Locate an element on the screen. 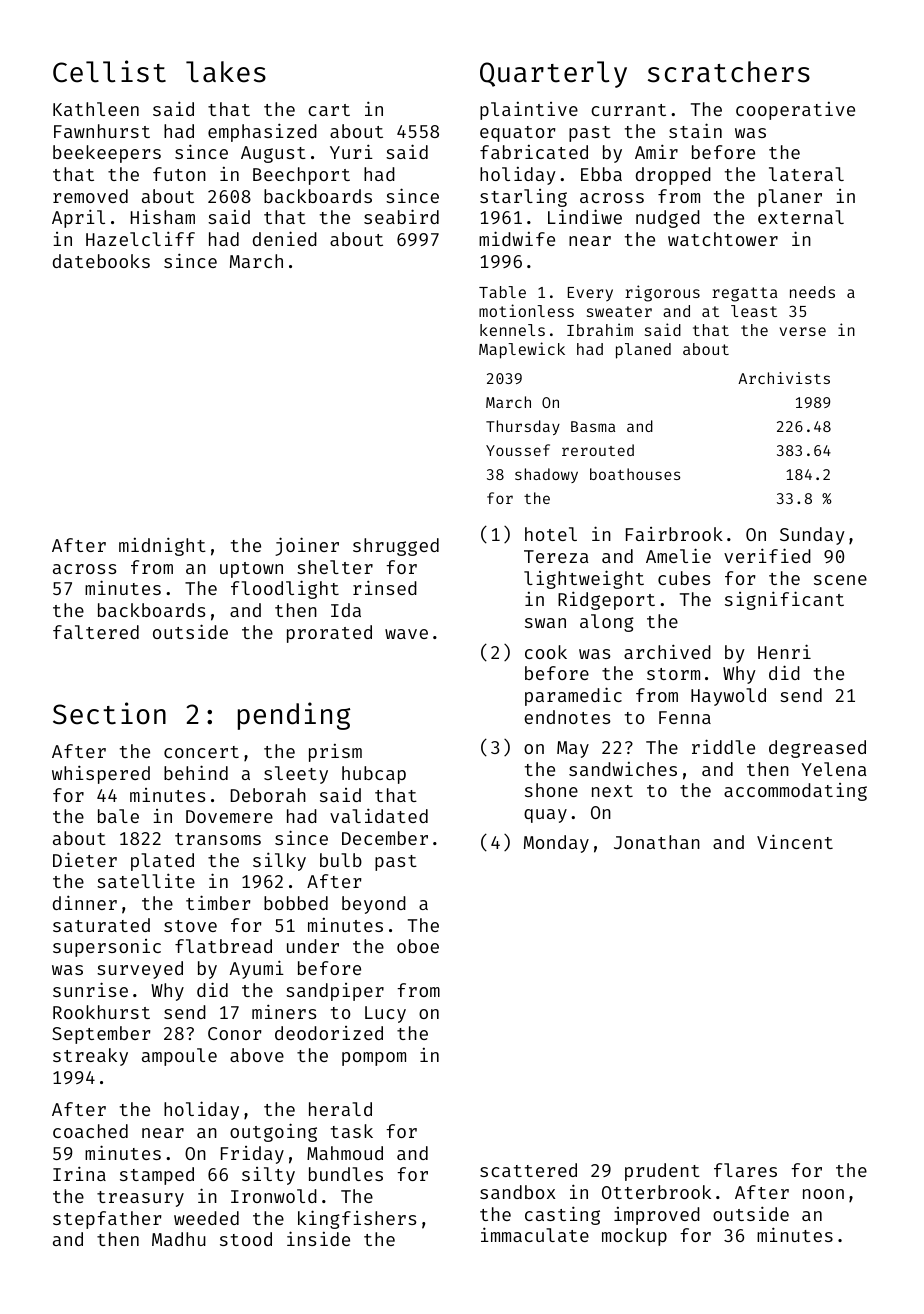 This screenshot has width=924, height=1314. scratchers is located at coordinates (729, 72).
